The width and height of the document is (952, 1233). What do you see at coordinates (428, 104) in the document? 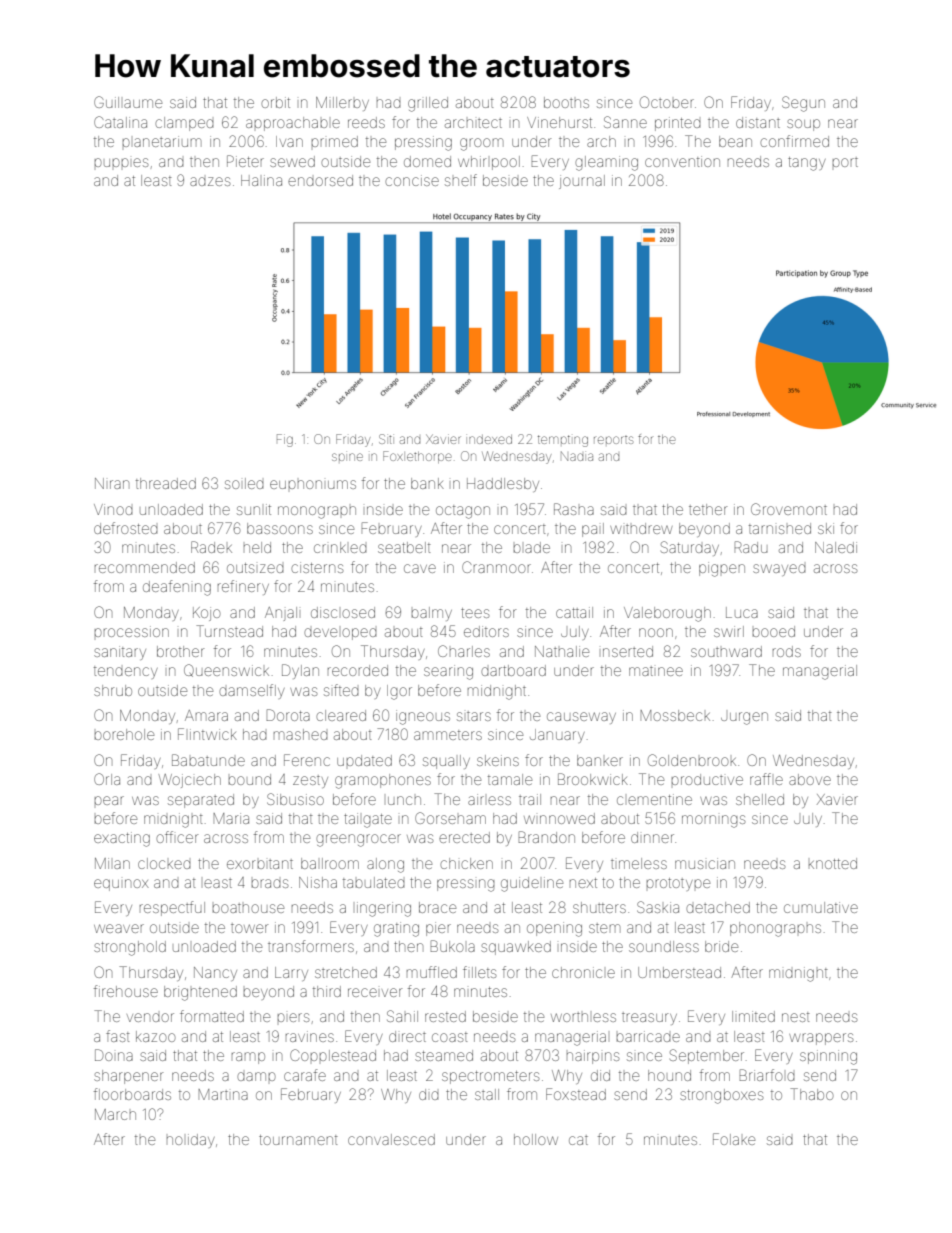
I see `grilled` at bounding box center [428, 104].
